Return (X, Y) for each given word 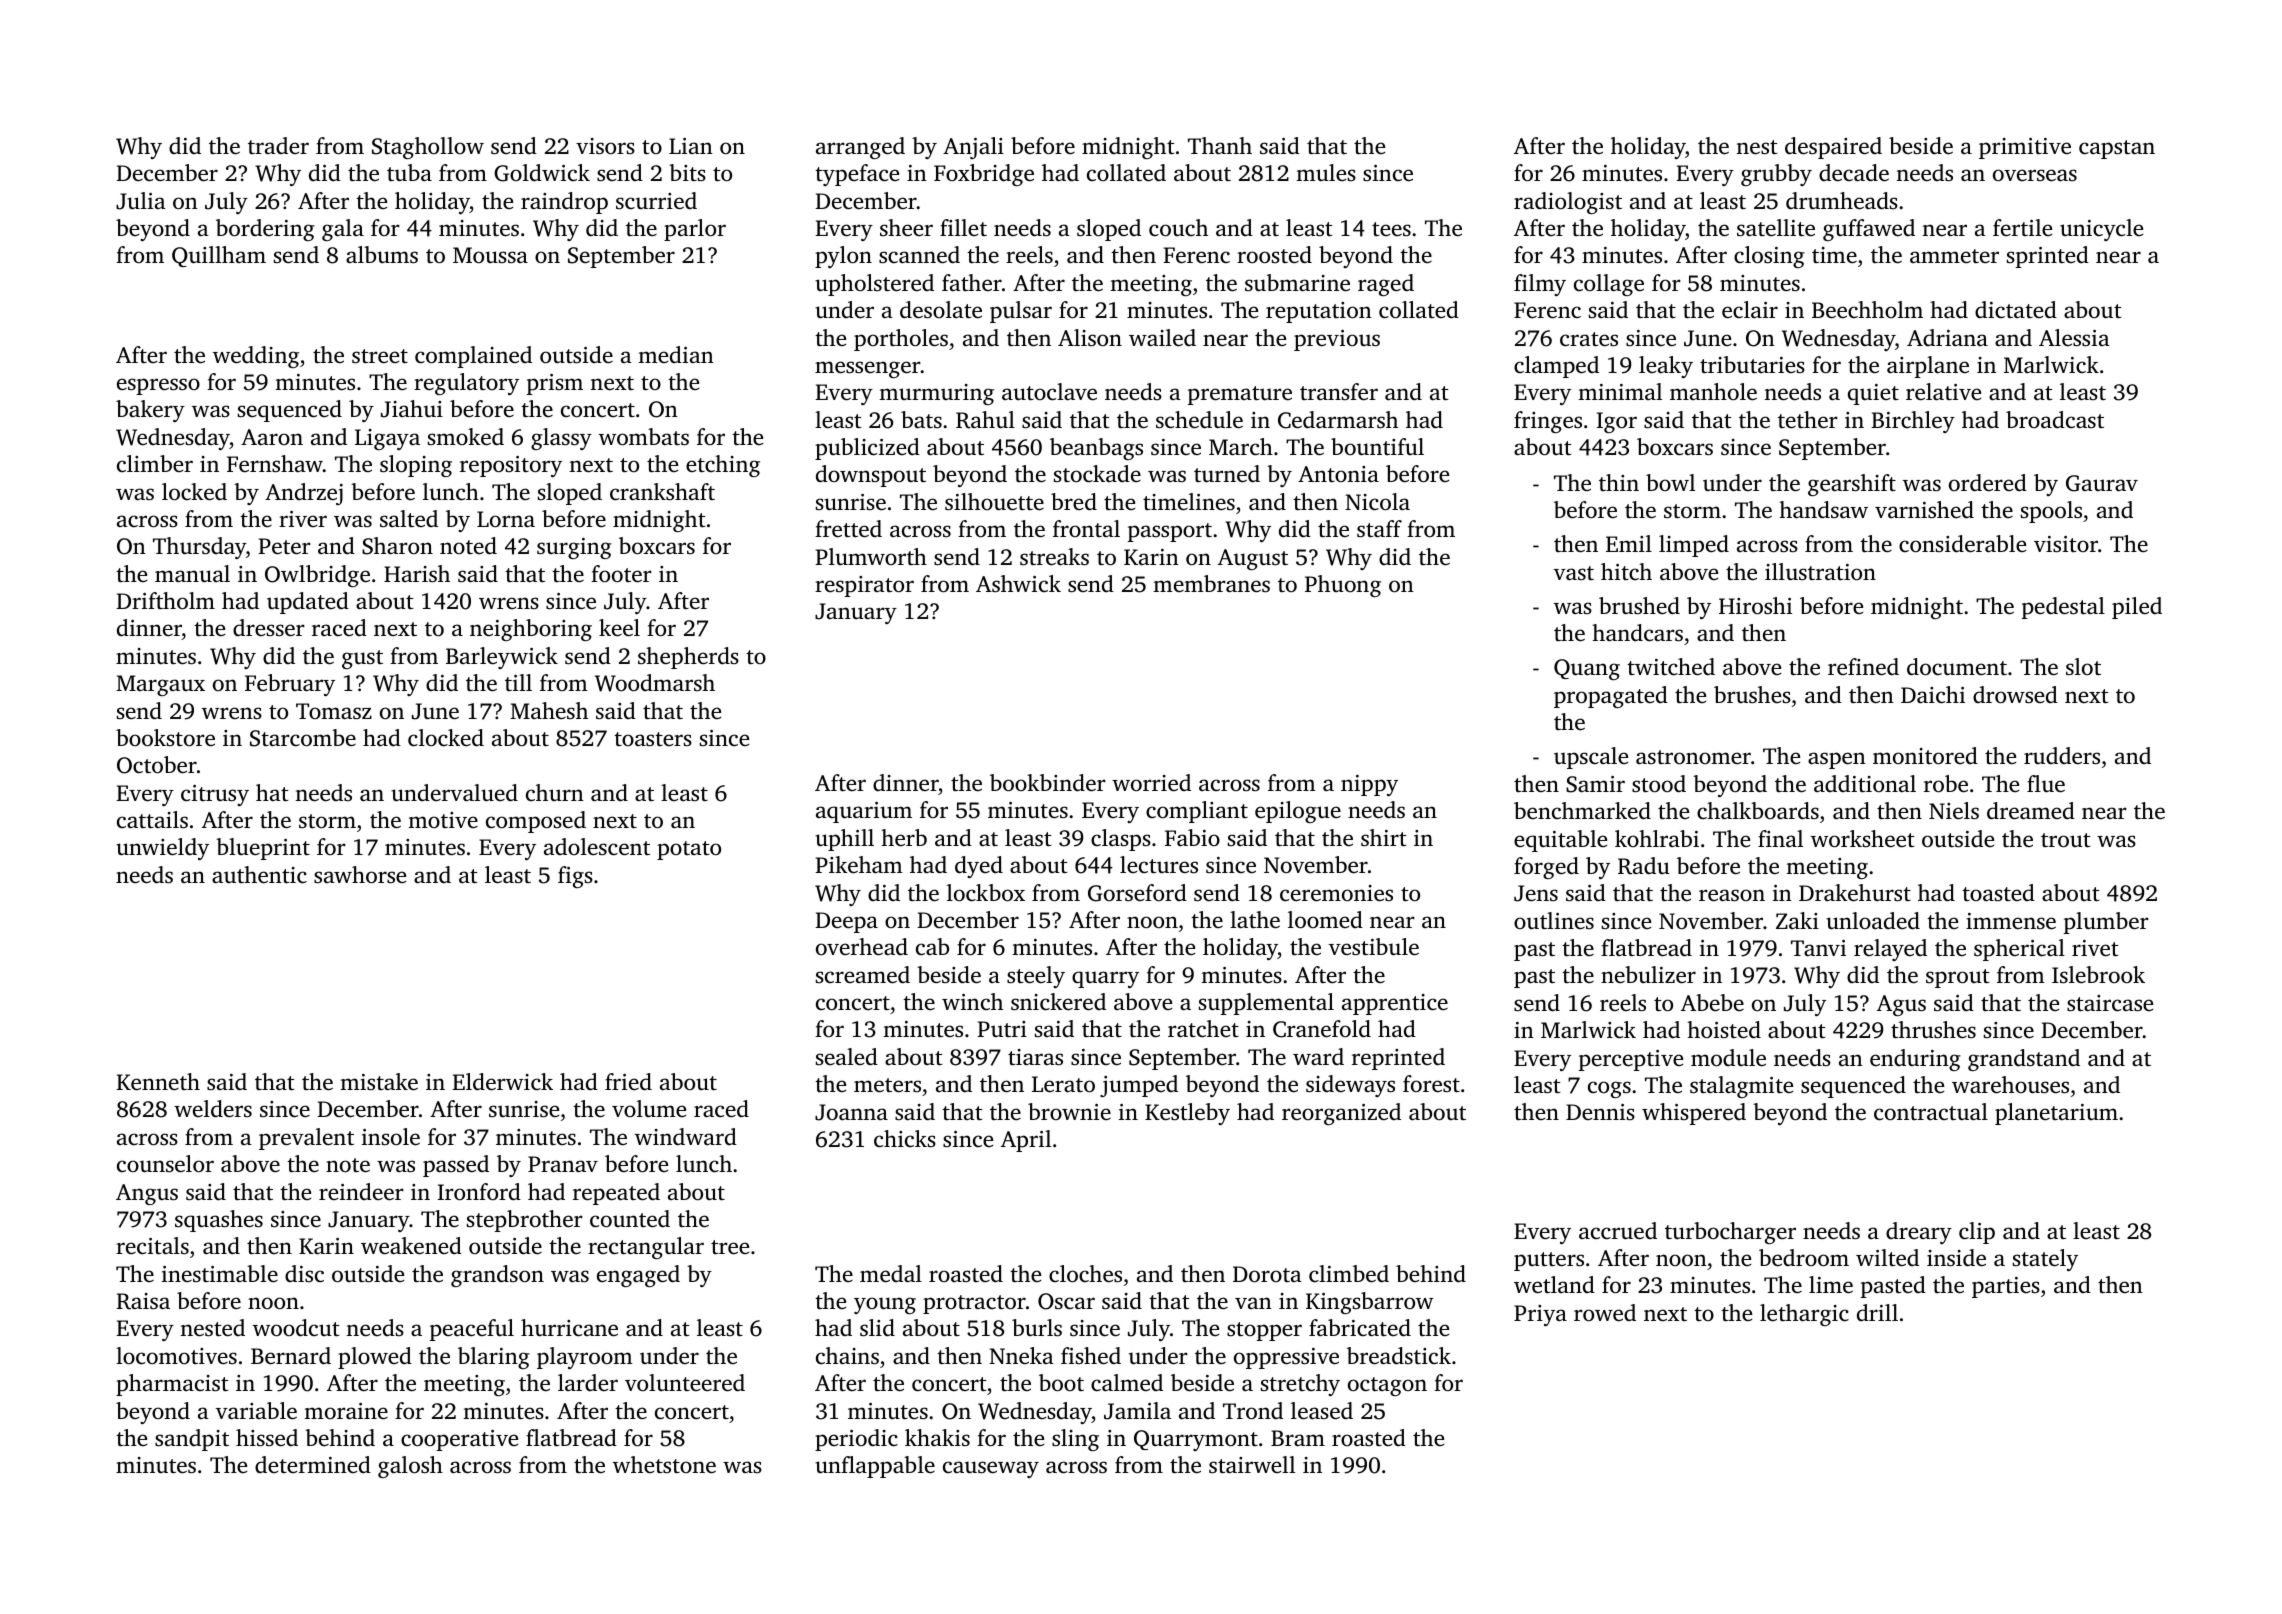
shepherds (688, 658)
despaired (1833, 148)
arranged (860, 148)
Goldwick (542, 173)
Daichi (1933, 695)
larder (588, 1382)
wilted (1887, 1258)
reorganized (1341, 1114)
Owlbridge (317, 576)
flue (2046, 784)
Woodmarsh (655, 683)
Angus (147, 1194)
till (518, 682)
